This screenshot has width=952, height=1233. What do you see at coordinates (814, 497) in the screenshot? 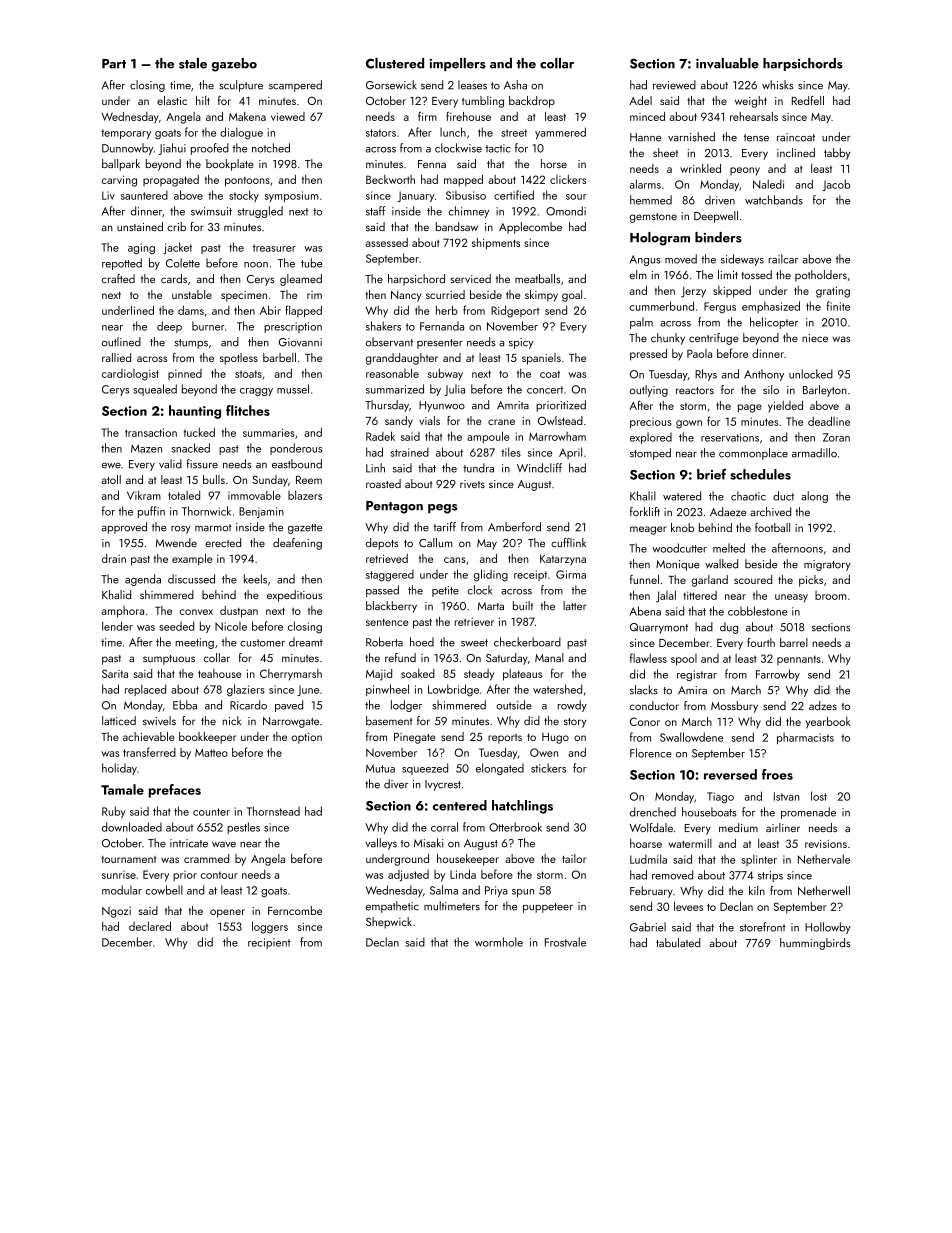
I see `along` at bounding box center [814, 497].
